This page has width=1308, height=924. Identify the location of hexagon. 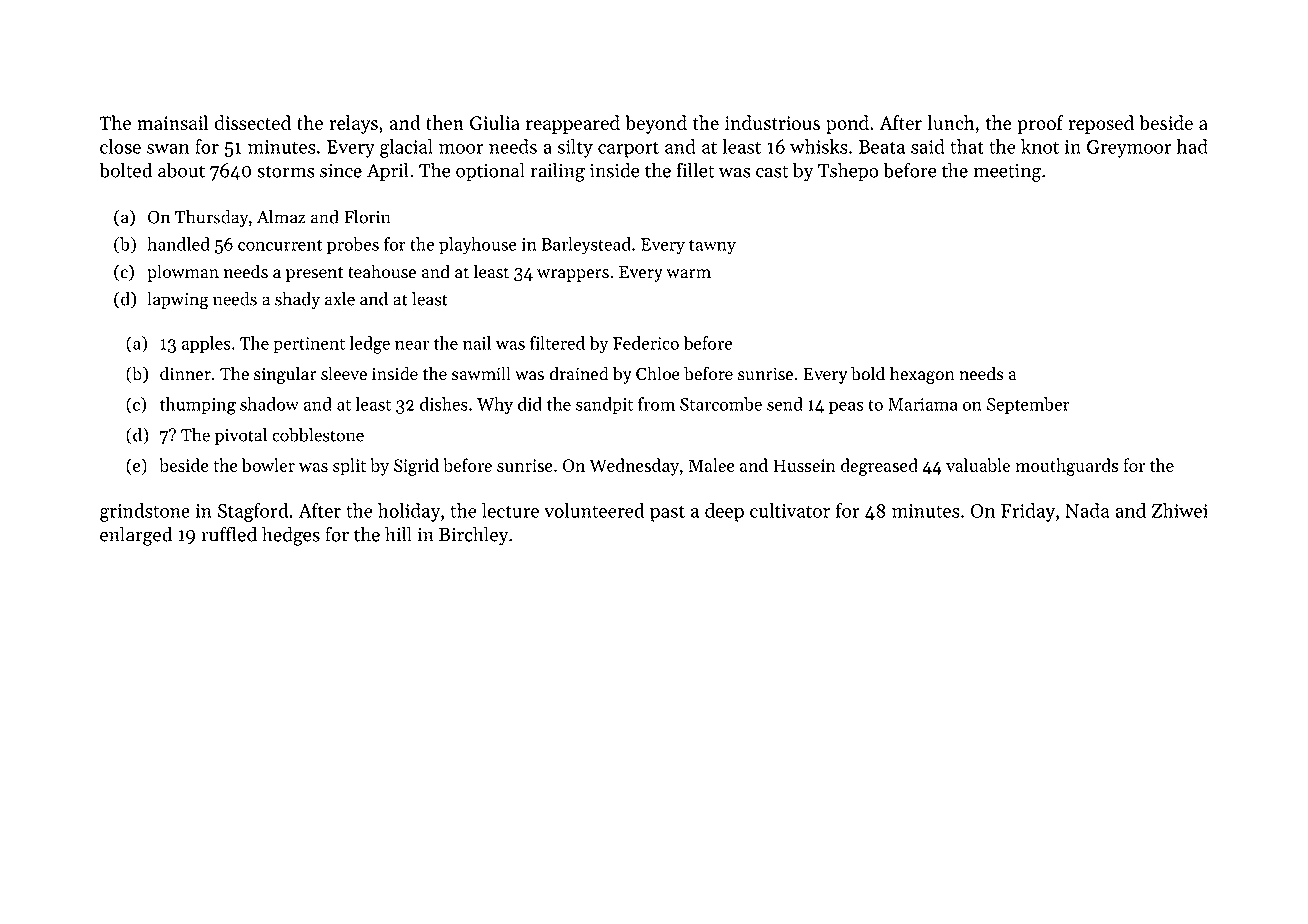
(922, 375).
